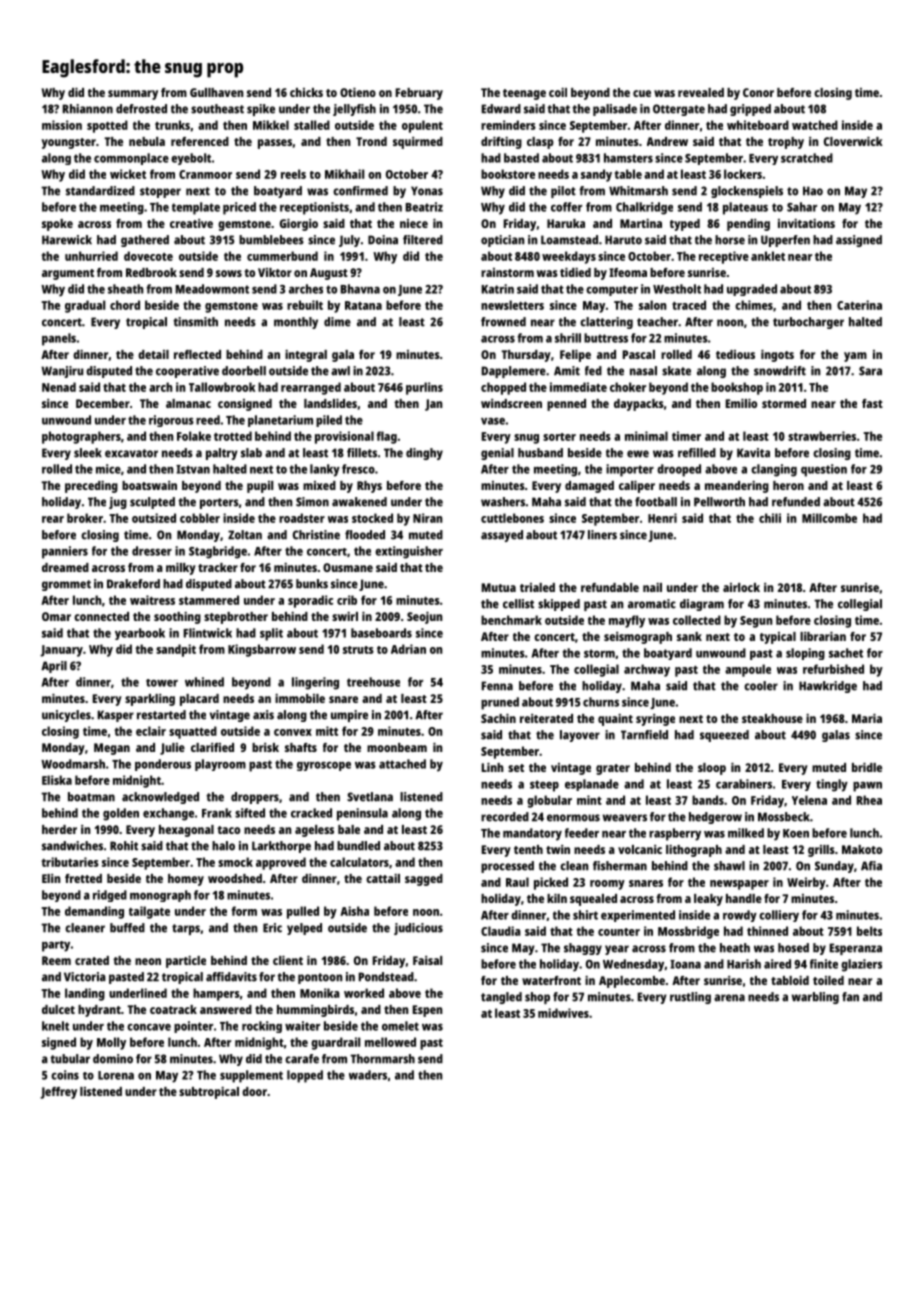 This image has height=1308, width=924. Describe the element at coordinates (383, 878) in the image. I see `cattail` at that location.
